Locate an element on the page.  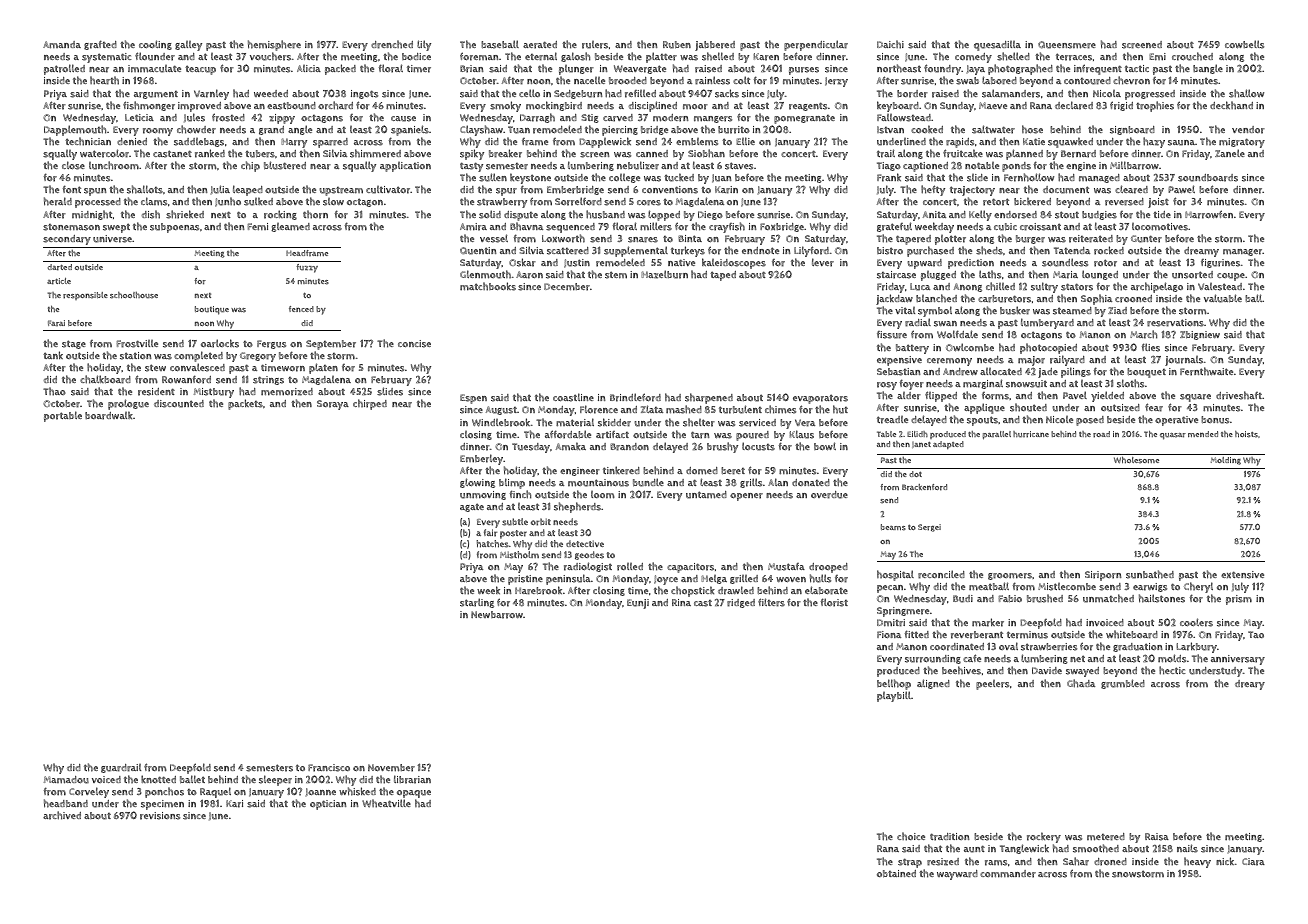
contoured is located at coordinates (1087, 81).
